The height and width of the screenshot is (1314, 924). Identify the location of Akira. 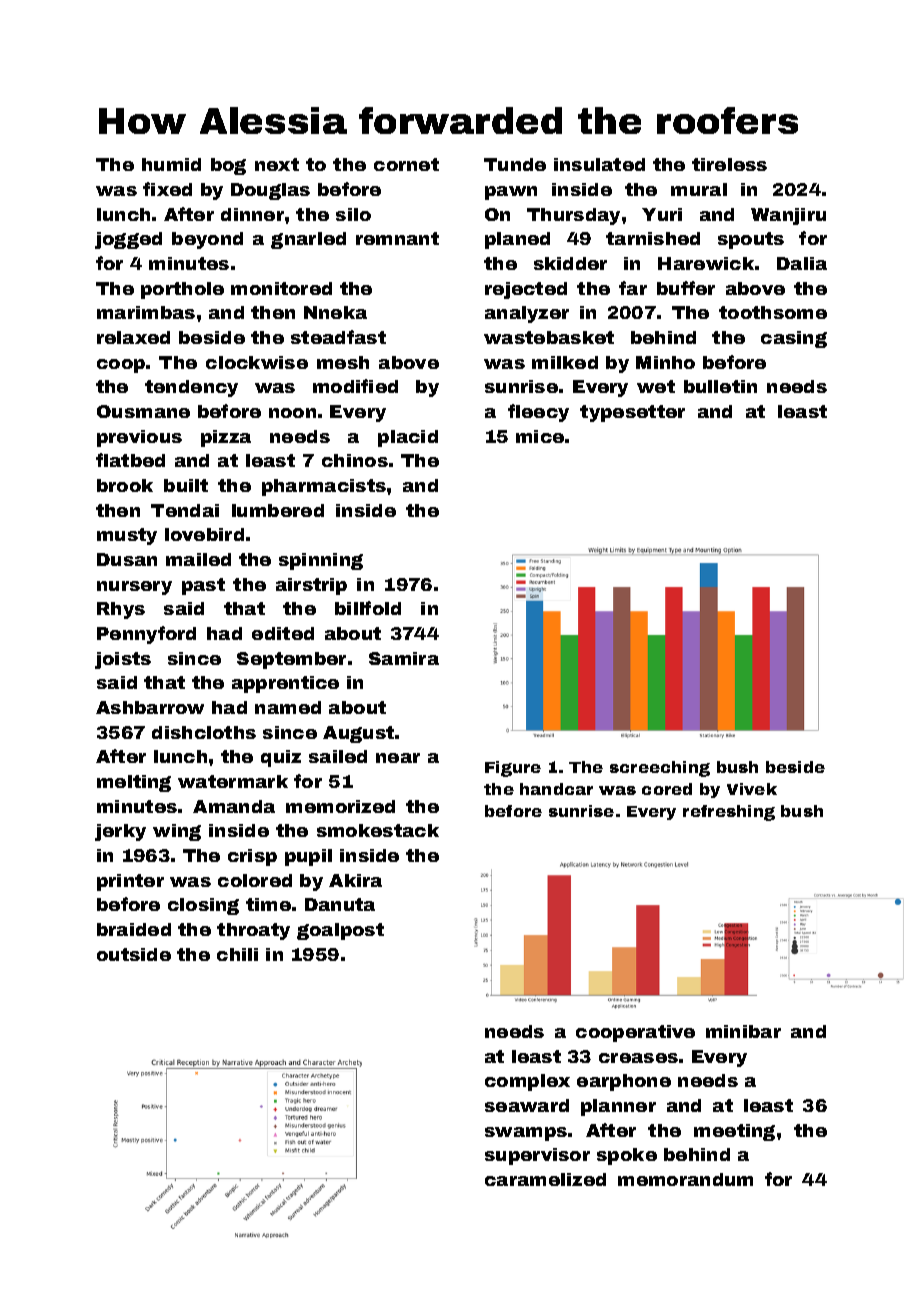
(355, 880).
